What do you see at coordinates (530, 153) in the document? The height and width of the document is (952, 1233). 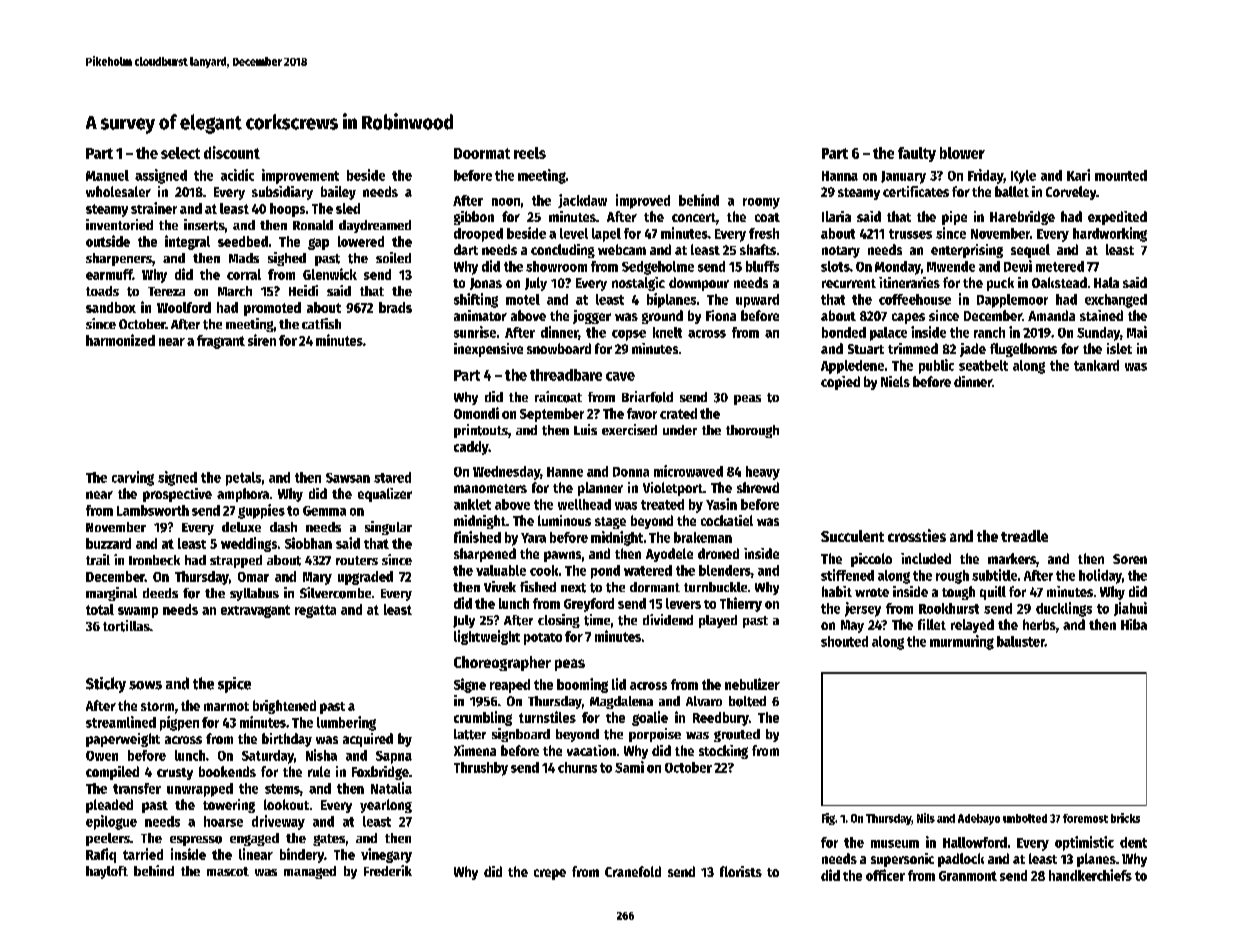 I see `reels` at bounding box center [530, 153].
